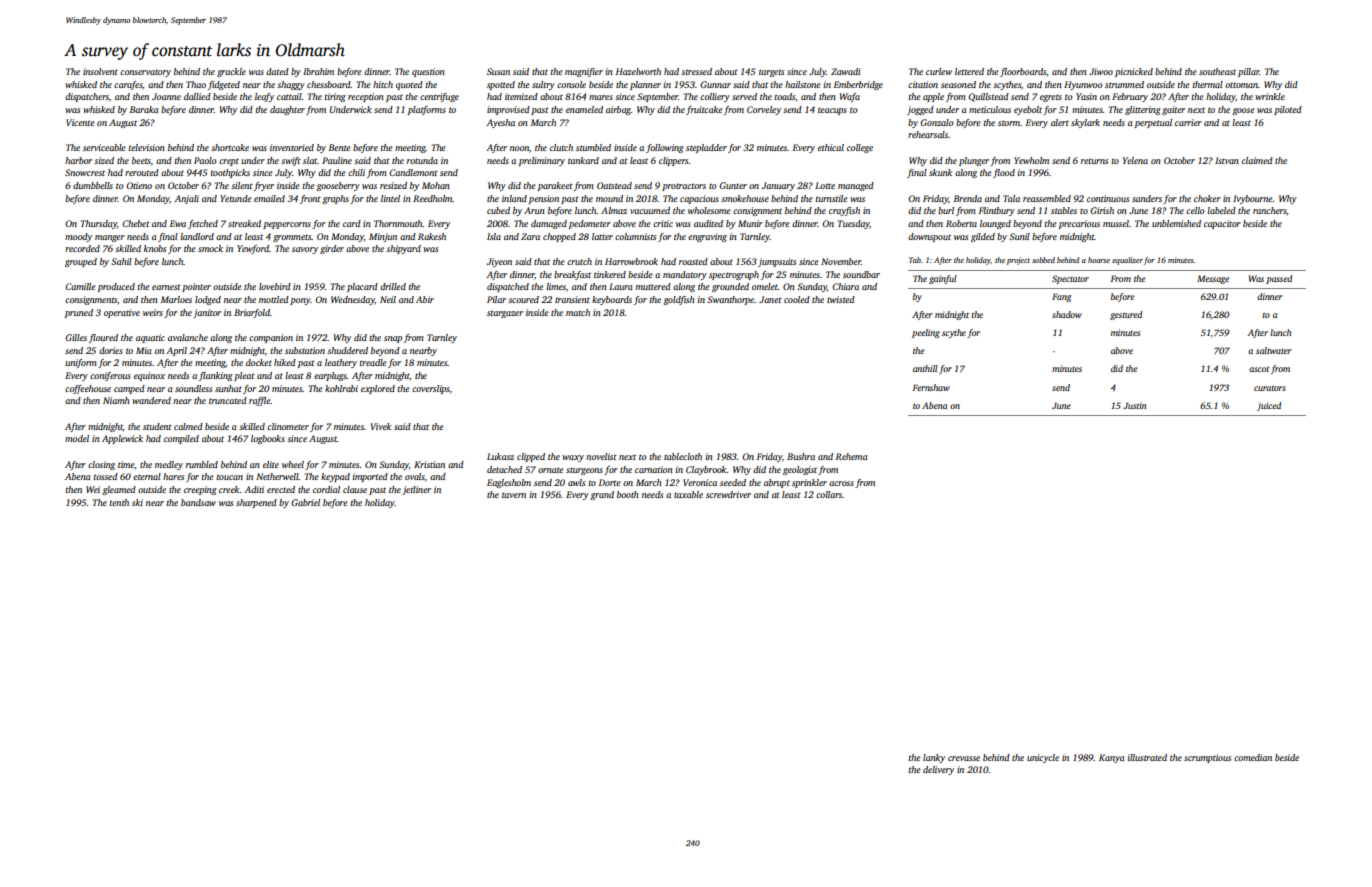  What do you see at coordinates (931, 387) in the screenshot?
I see `Fernshaw` at bounding box center [931, 387].
